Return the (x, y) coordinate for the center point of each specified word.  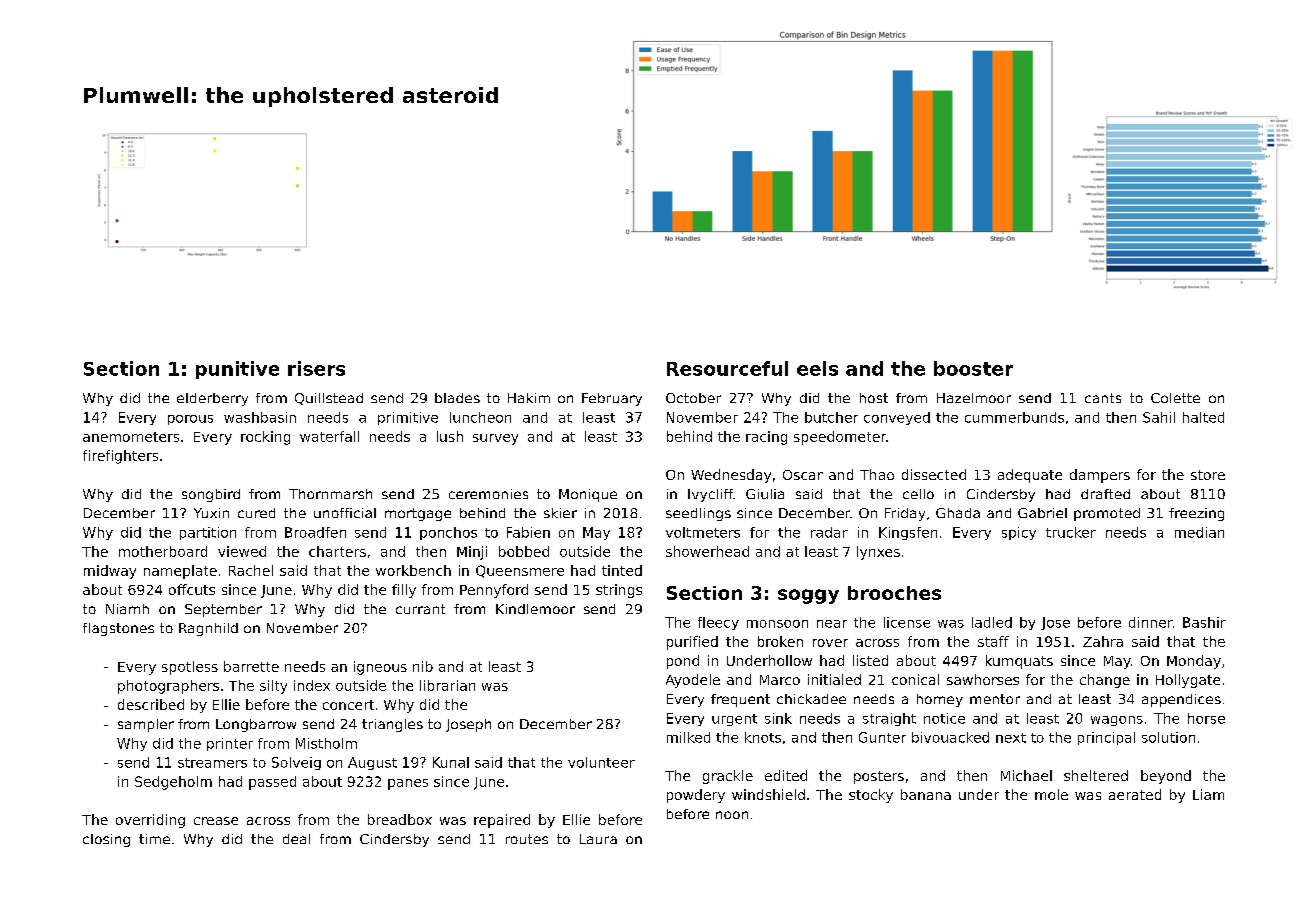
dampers (1100, 476)
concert (348, 705)
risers (316, 368)
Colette (1175, 398)
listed (870, 660)
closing (106, 840)
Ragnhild (208, 629)
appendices (1181, 700)
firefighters (120, 457)
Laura (598, 839)
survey (495, 439)
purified (692, 643)
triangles (392, 725)
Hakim (529, 398)
